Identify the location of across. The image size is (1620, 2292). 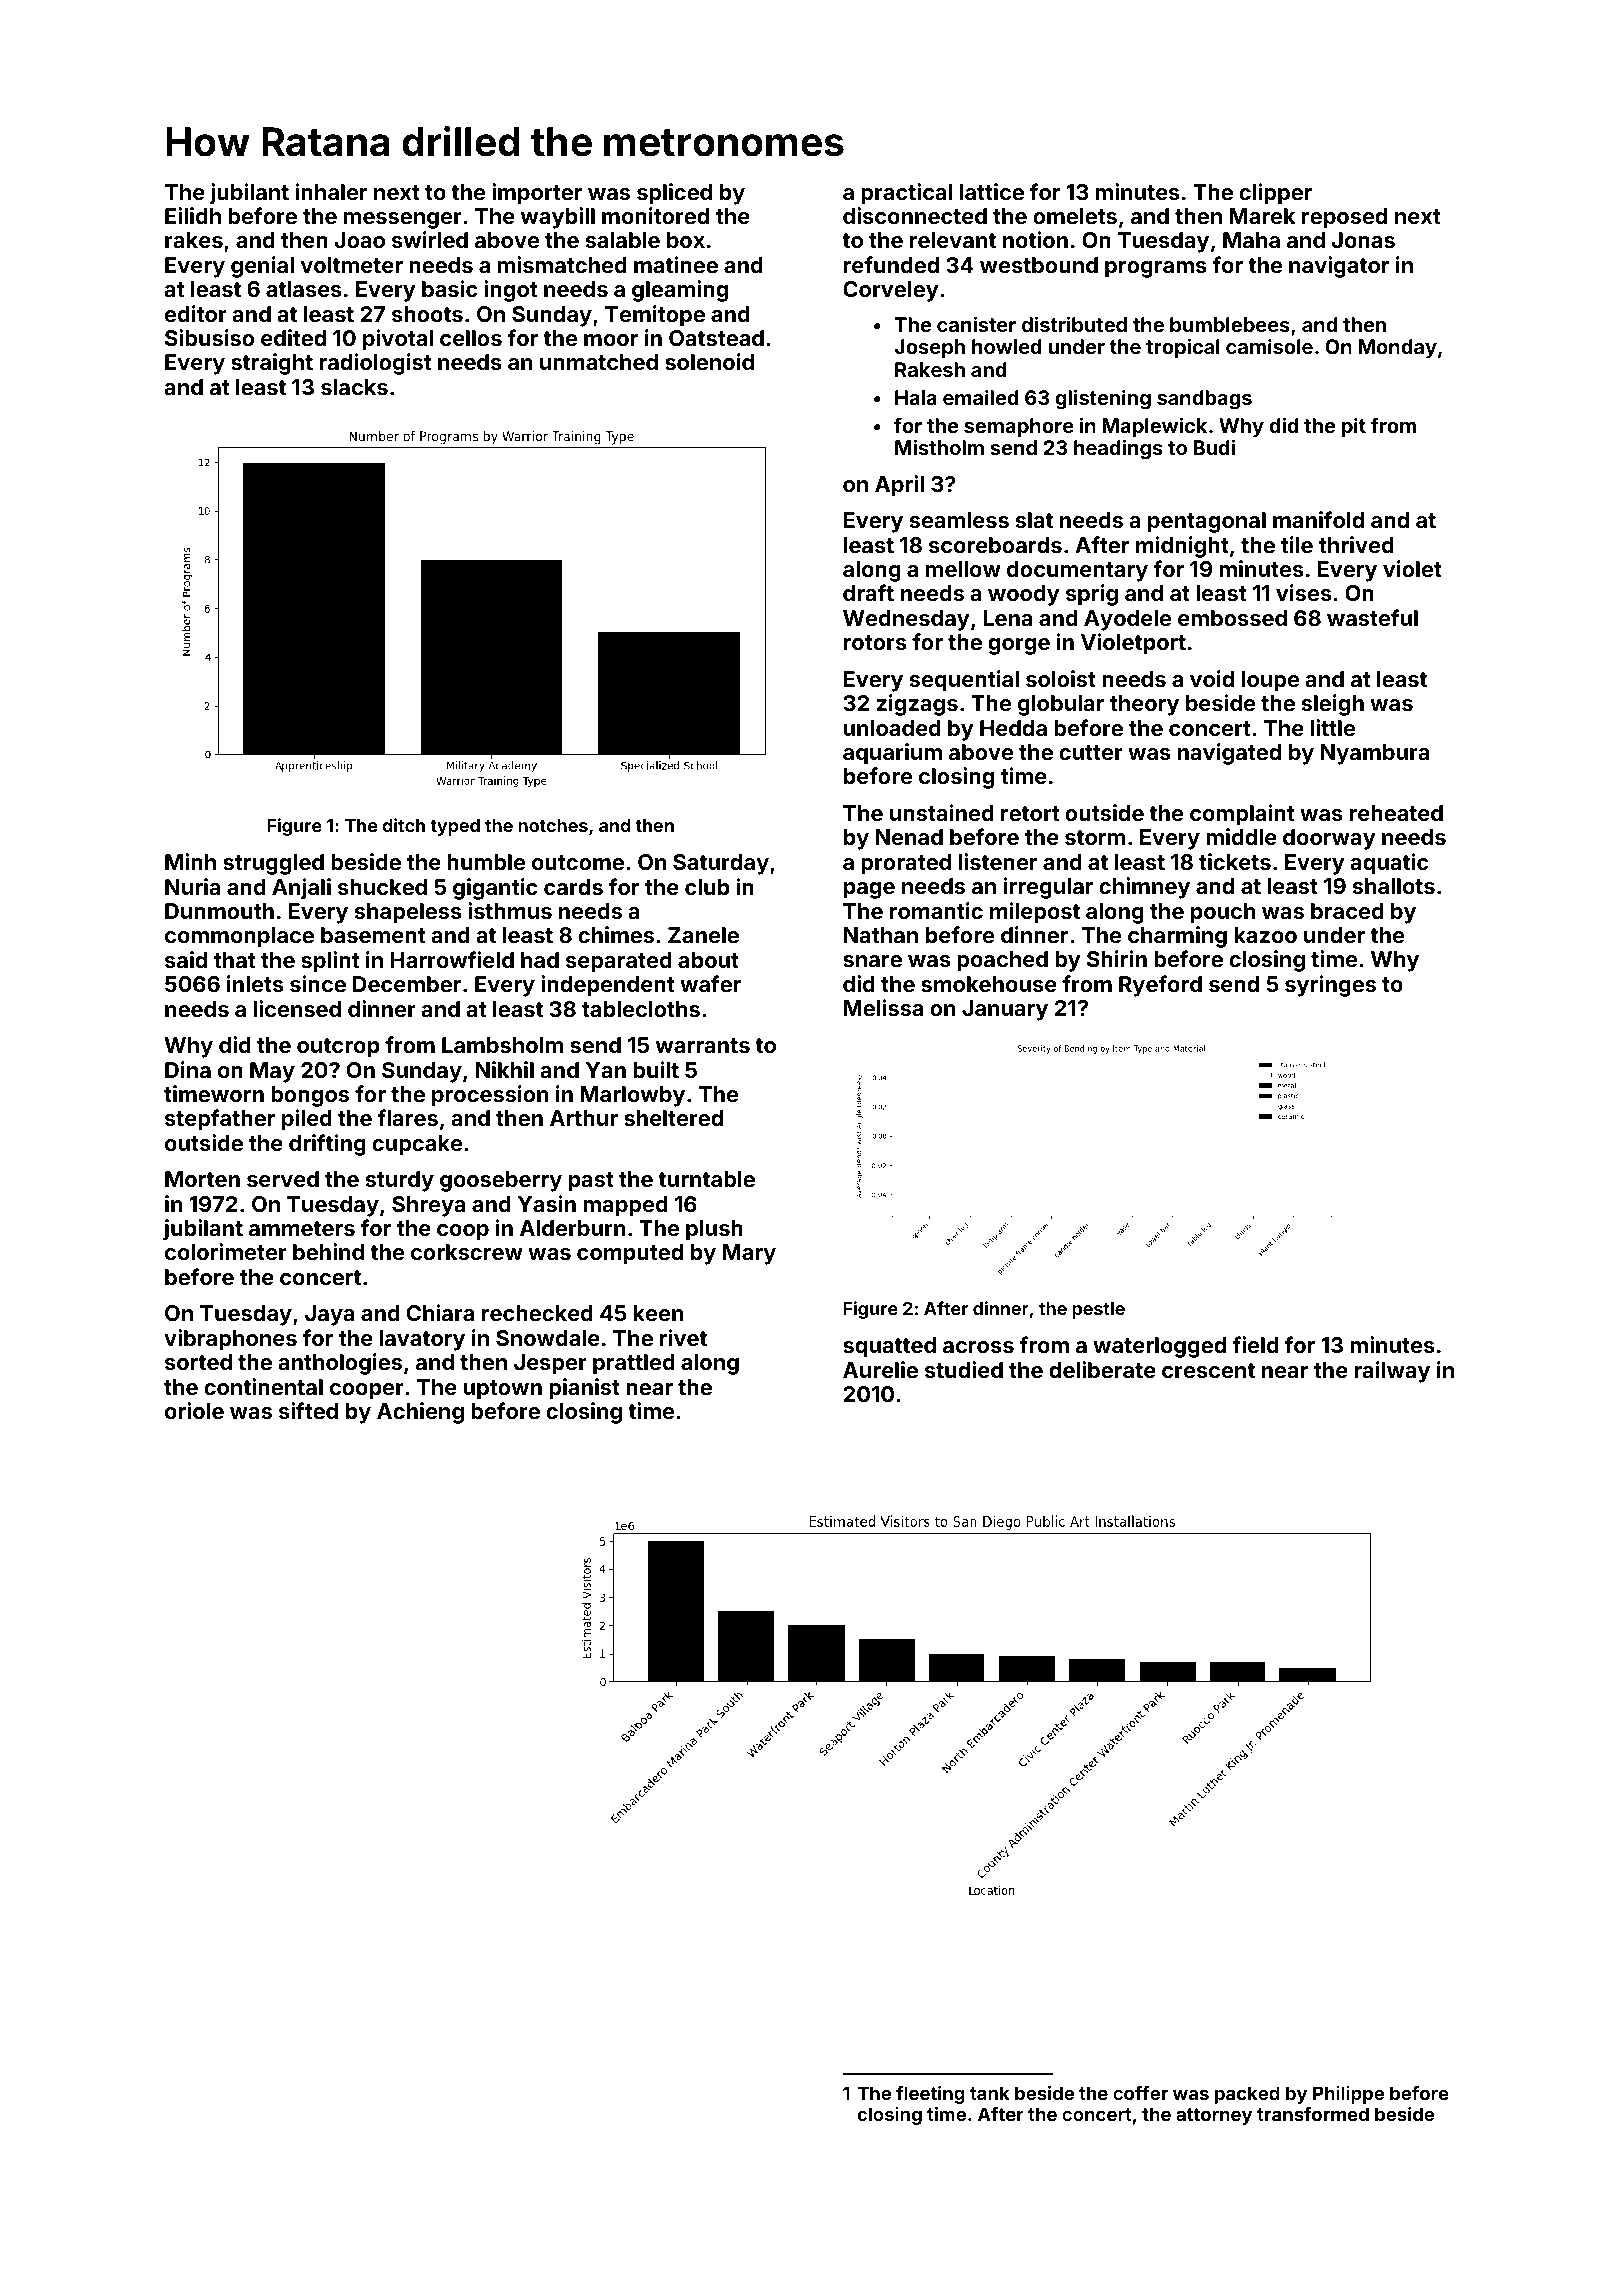
(978, 1347).
